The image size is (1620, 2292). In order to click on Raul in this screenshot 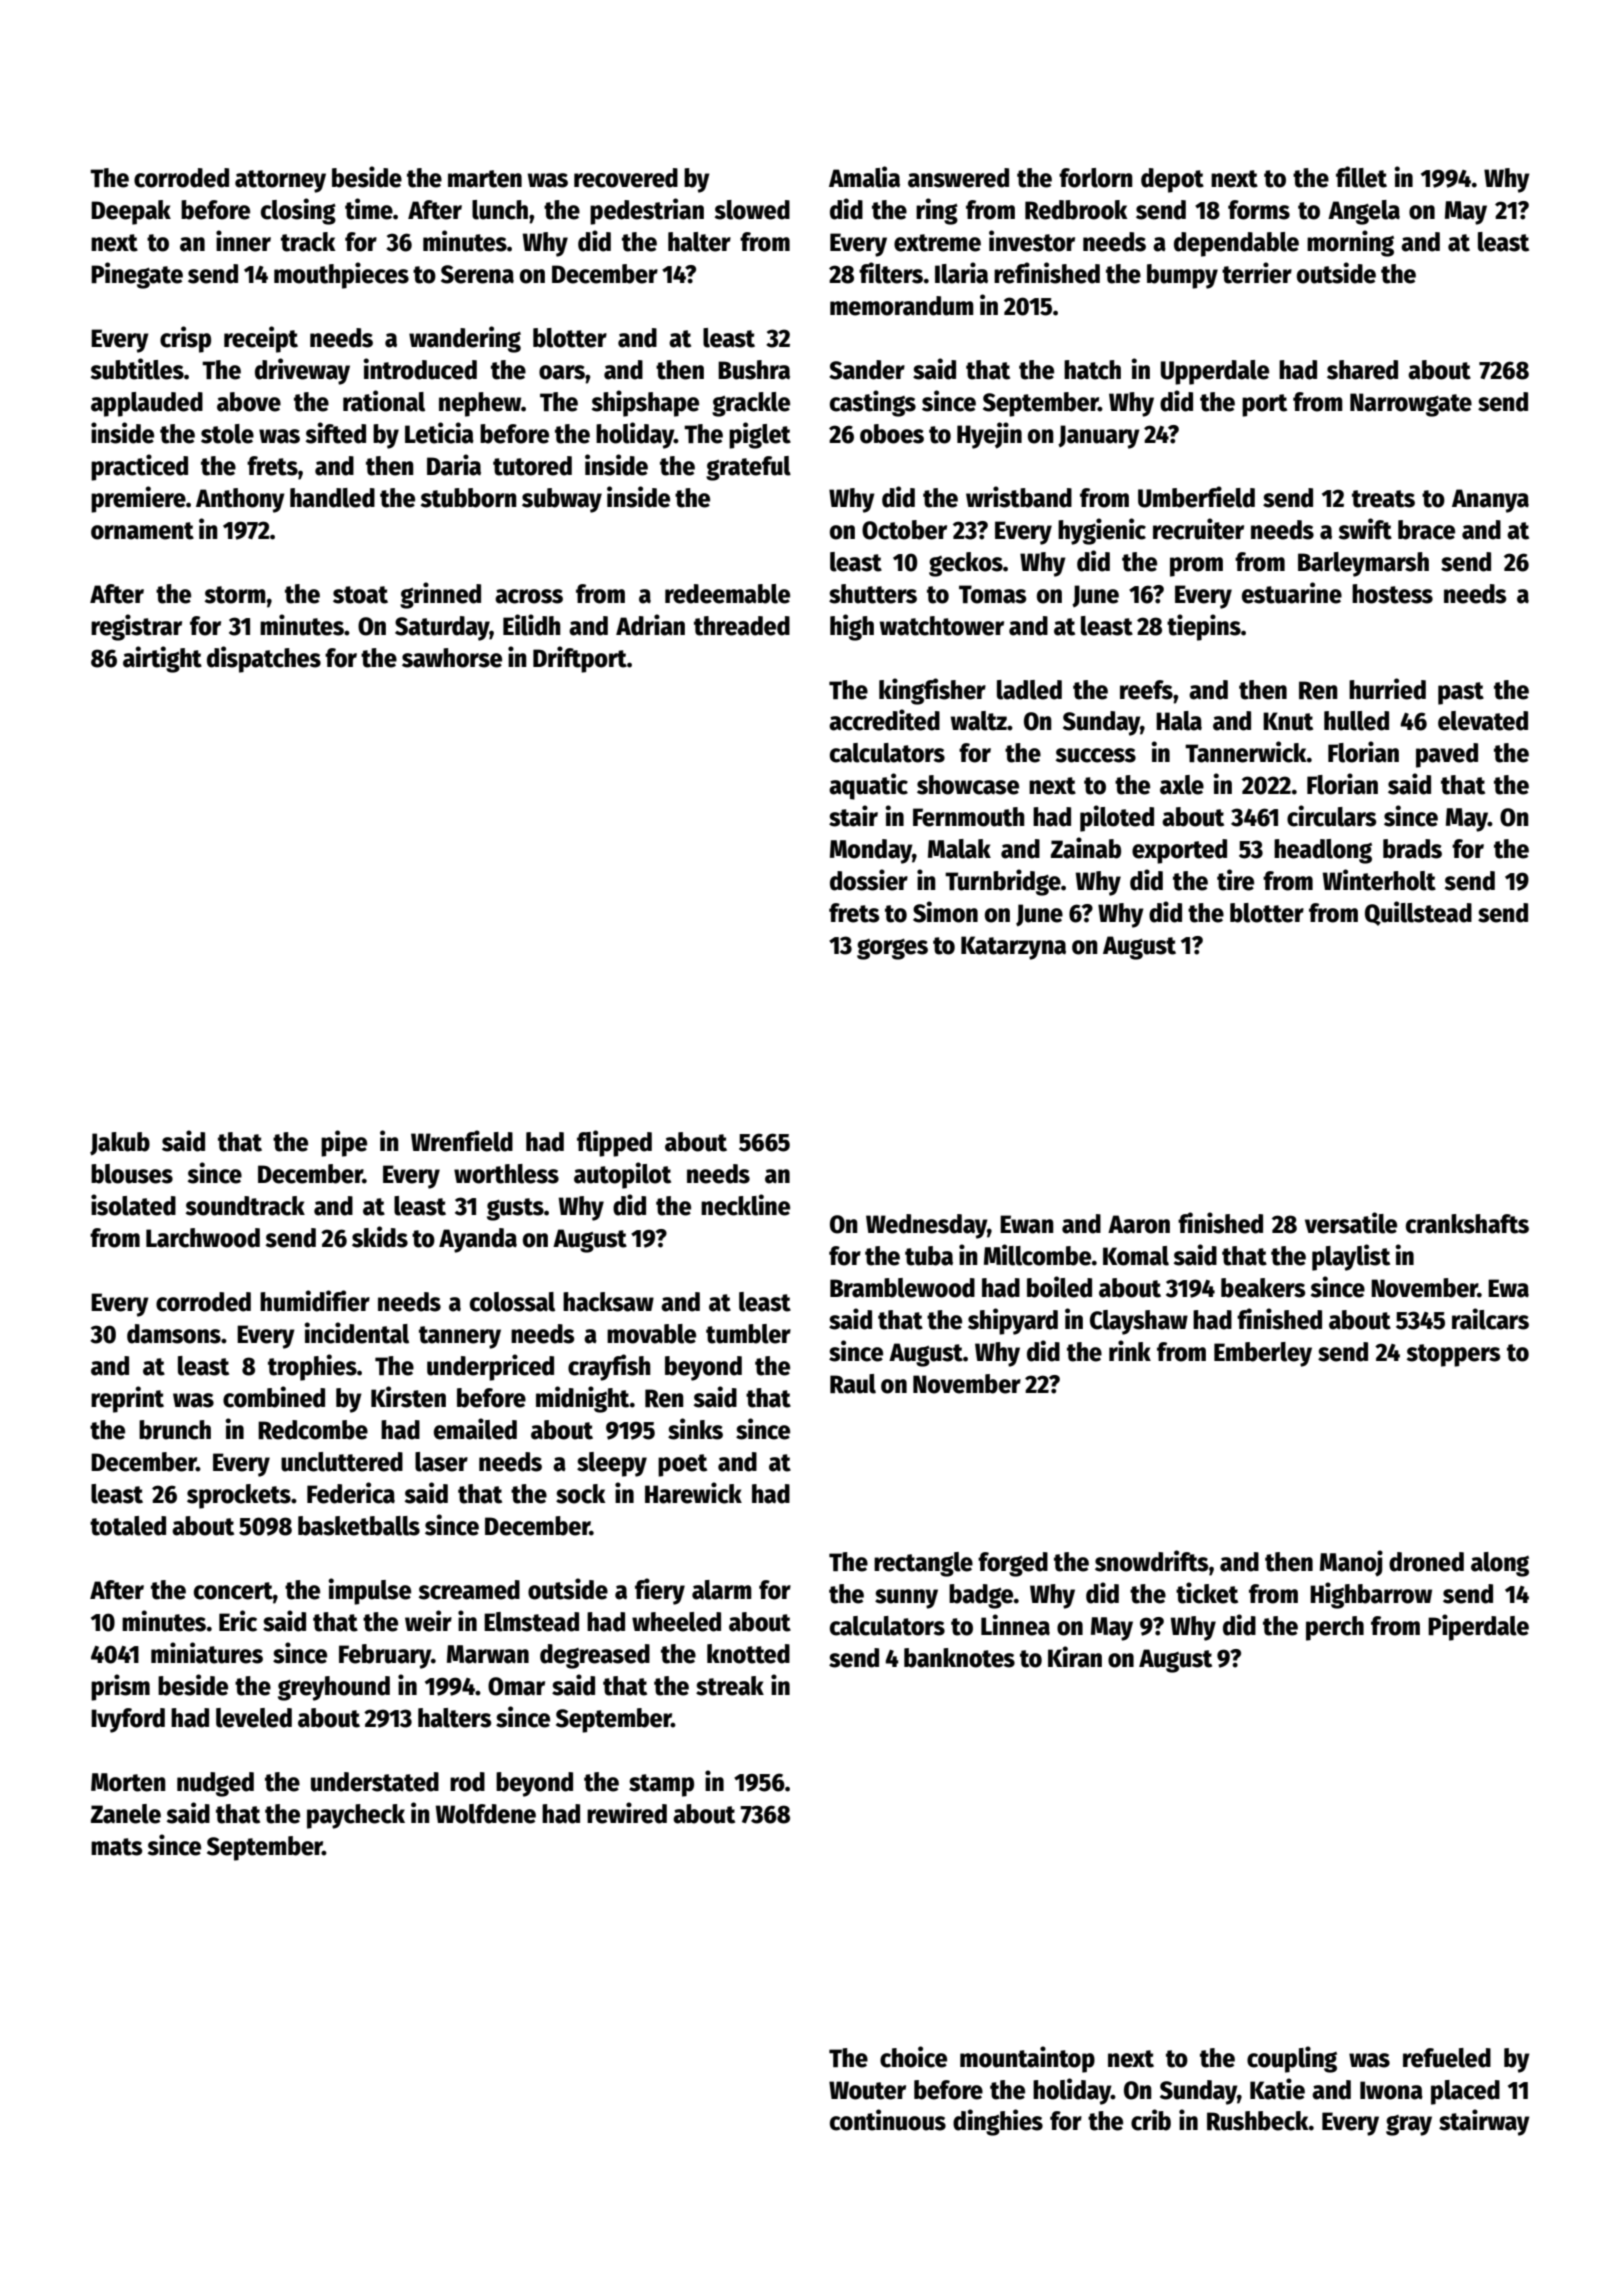, I will do `click(853, 1384)`.
